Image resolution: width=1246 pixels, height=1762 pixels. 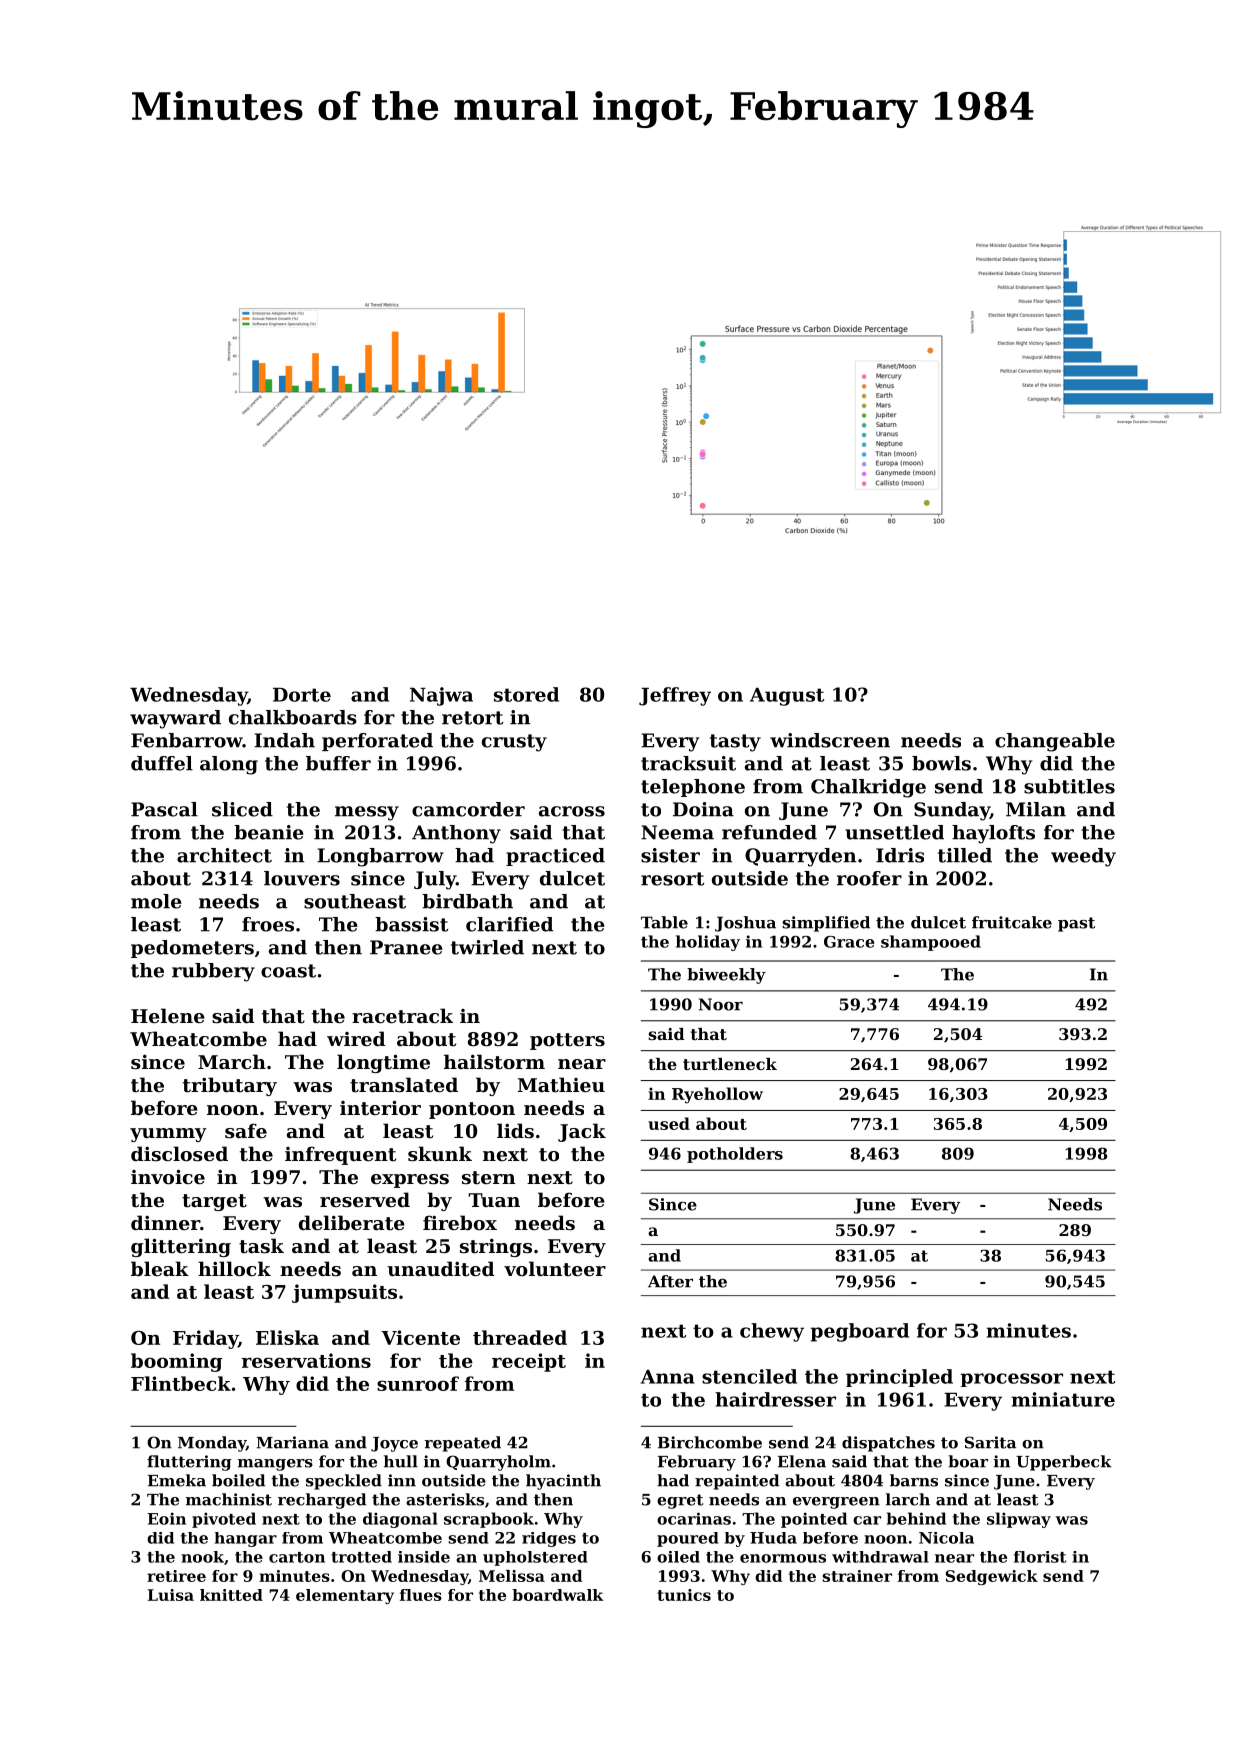 I want to click on Dorte, so click(x=302, y=695).
